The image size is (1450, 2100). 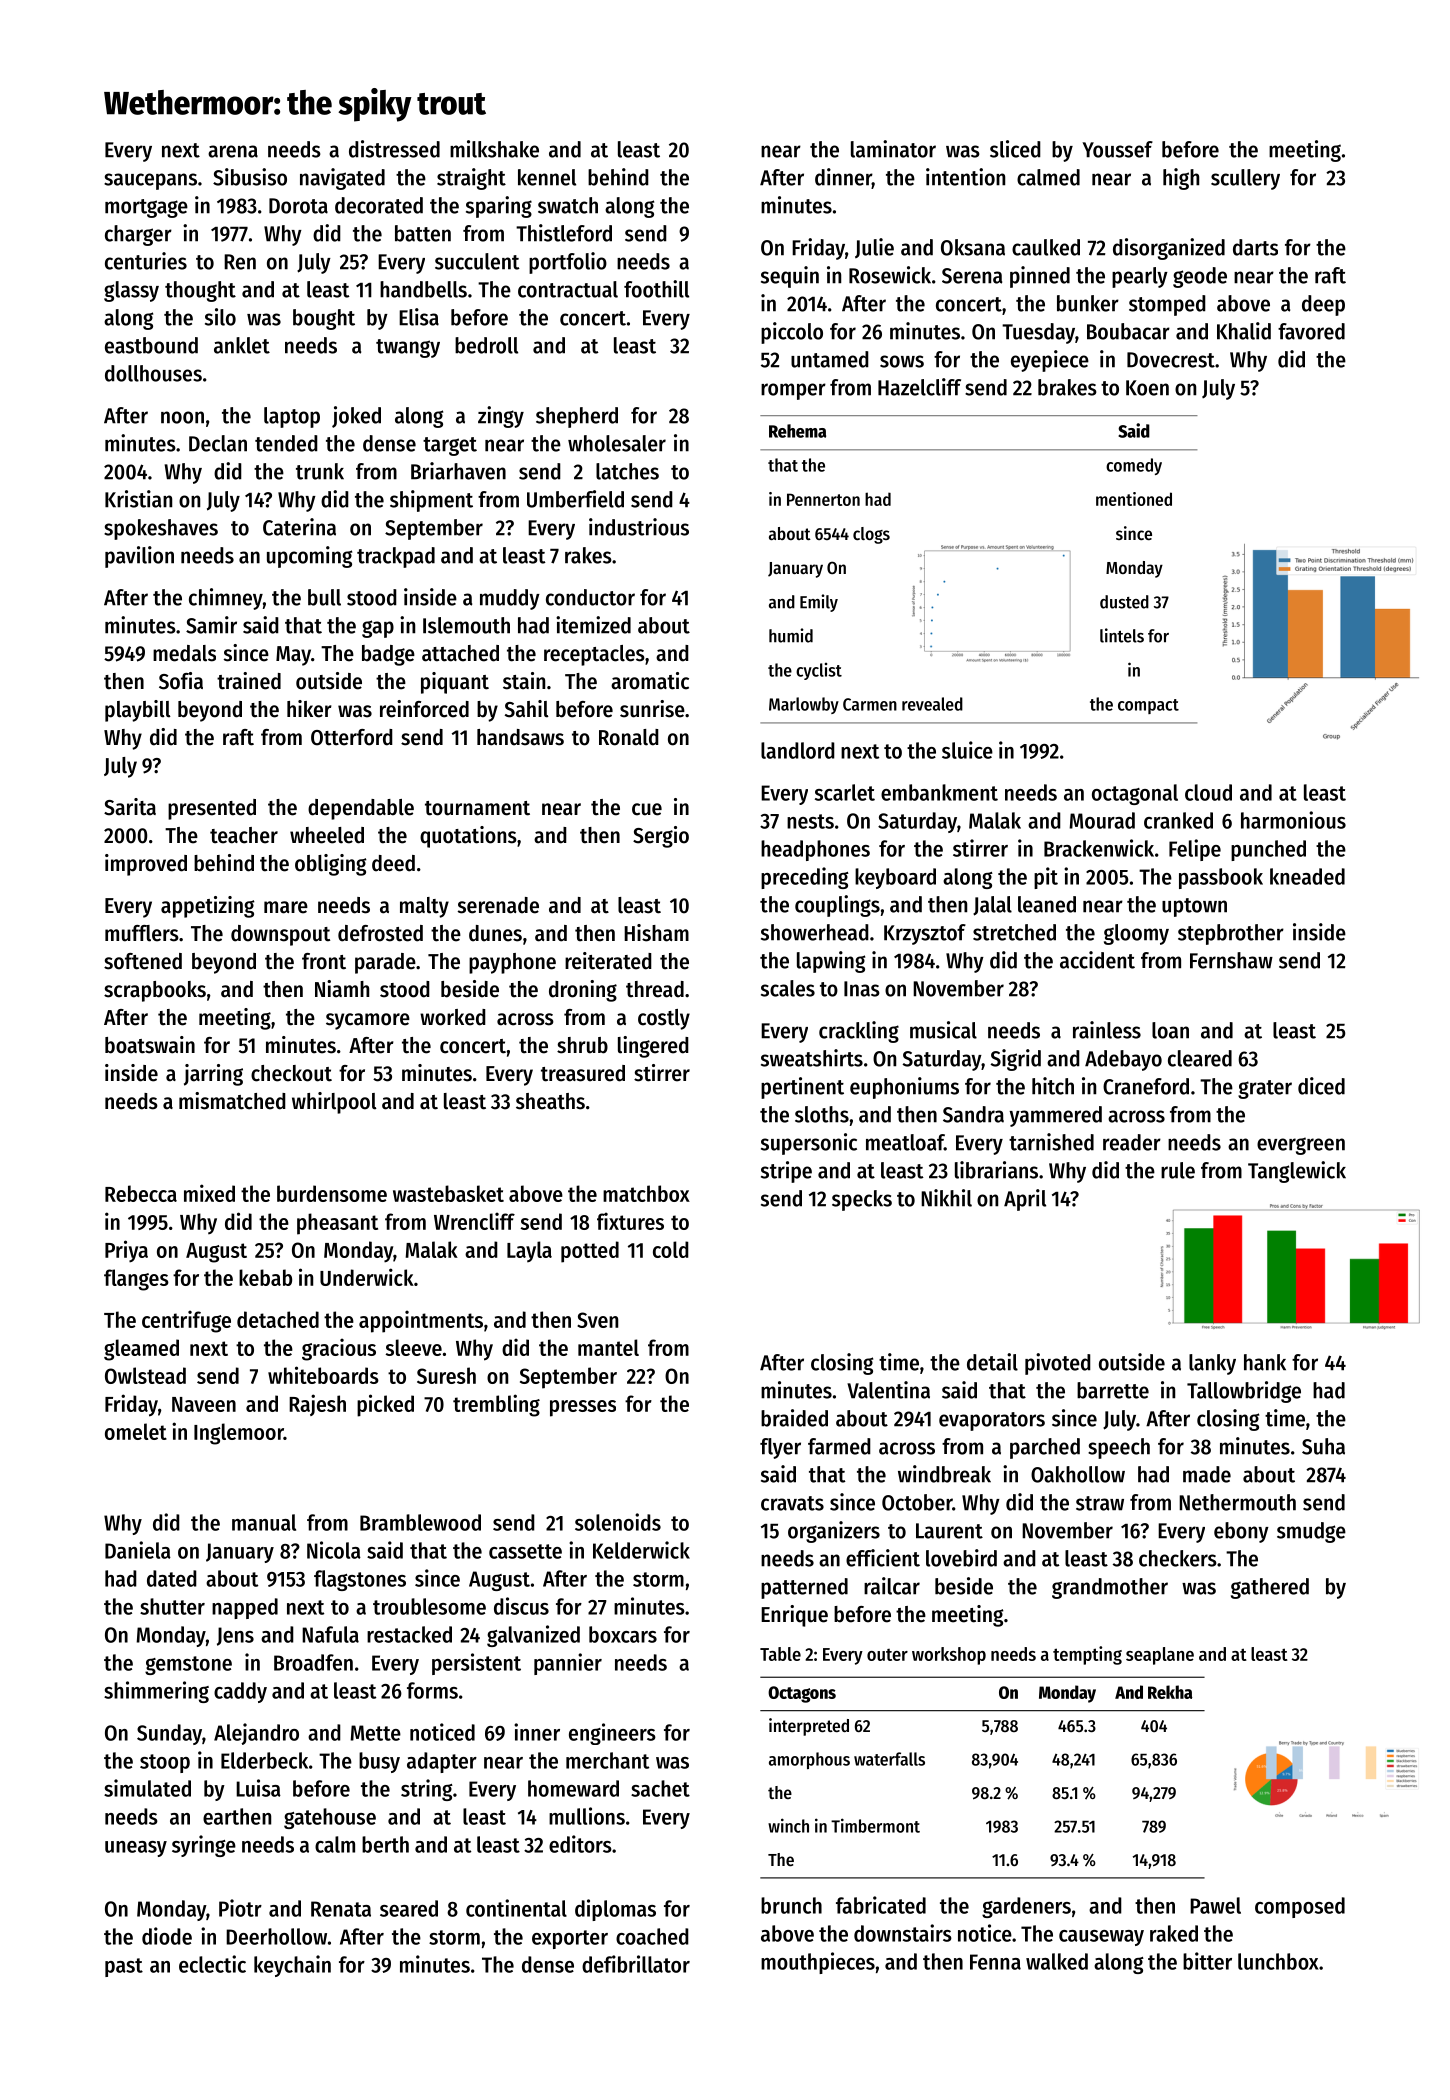 What do you see at coordinates (495, 933) in the page?
I see `dunes` at bounding box center [495, 933].
